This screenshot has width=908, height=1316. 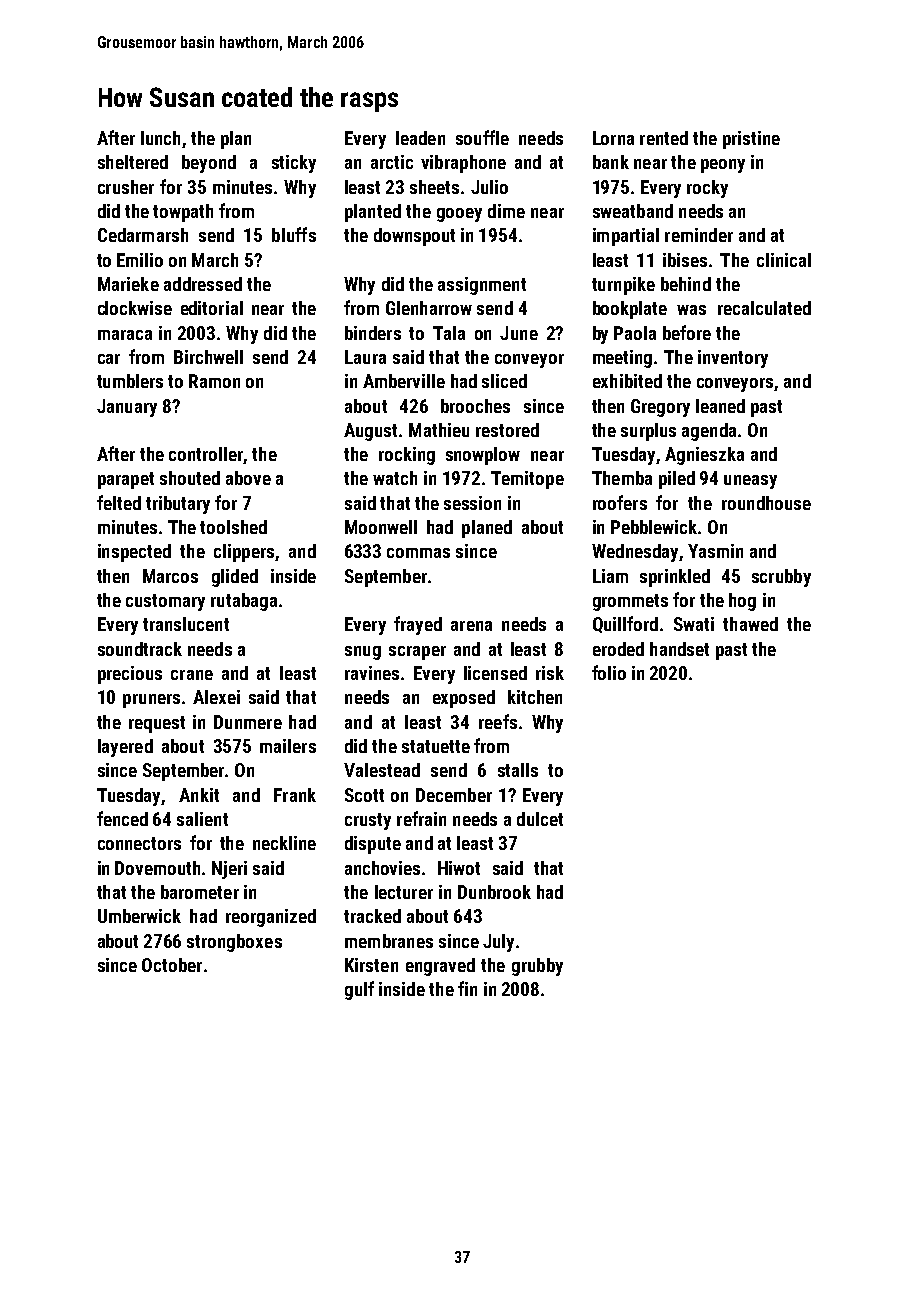 I want to click on above, so click(x=248, y=478).
